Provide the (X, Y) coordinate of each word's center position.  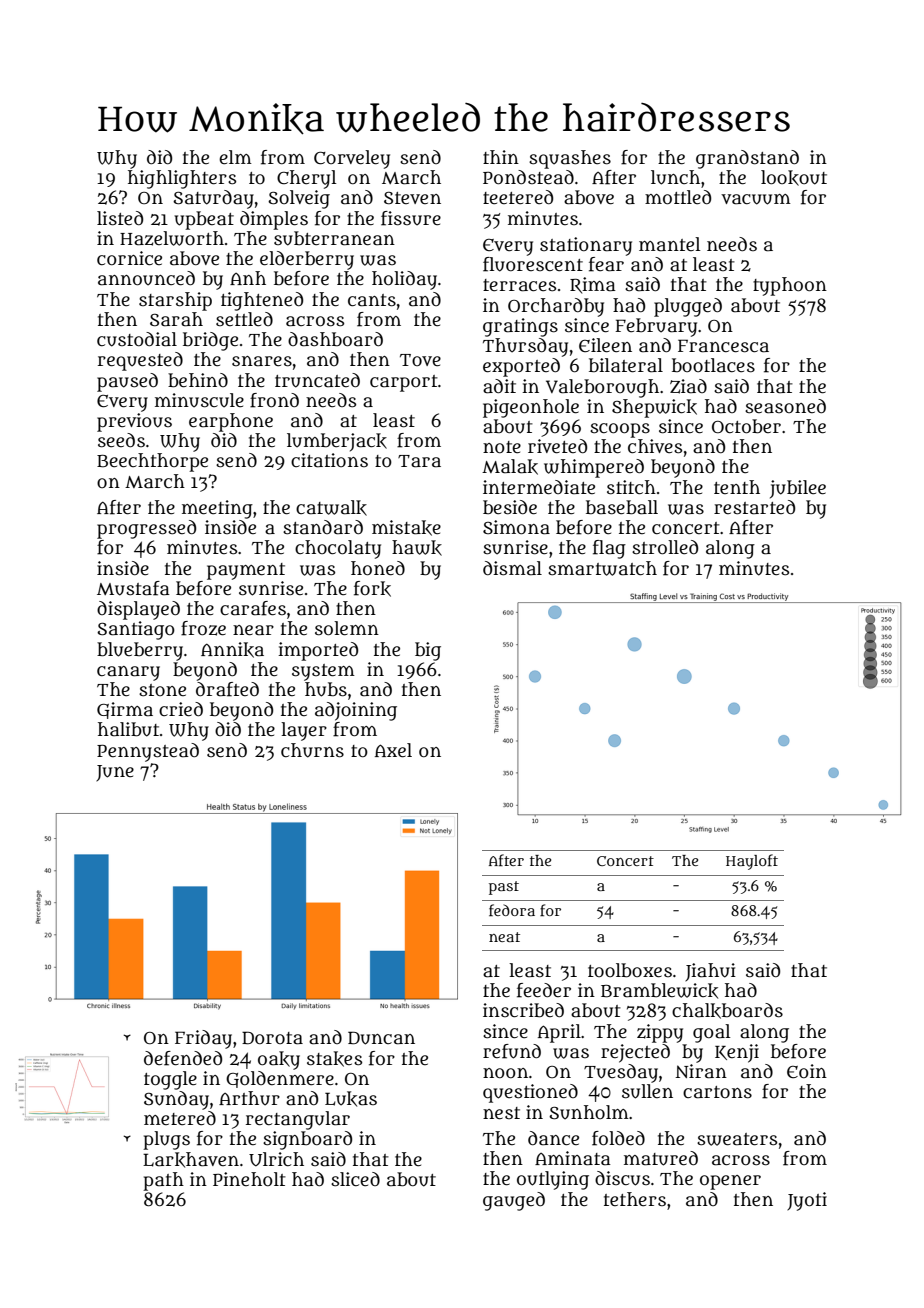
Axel (393, 750)
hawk (417, 548)
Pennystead (148, 752)
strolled (665, 547)
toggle (170, 1080)
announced (146, 278)
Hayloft (752, 862)
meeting (217, 509)
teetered (518, 197)
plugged (688, 307)
